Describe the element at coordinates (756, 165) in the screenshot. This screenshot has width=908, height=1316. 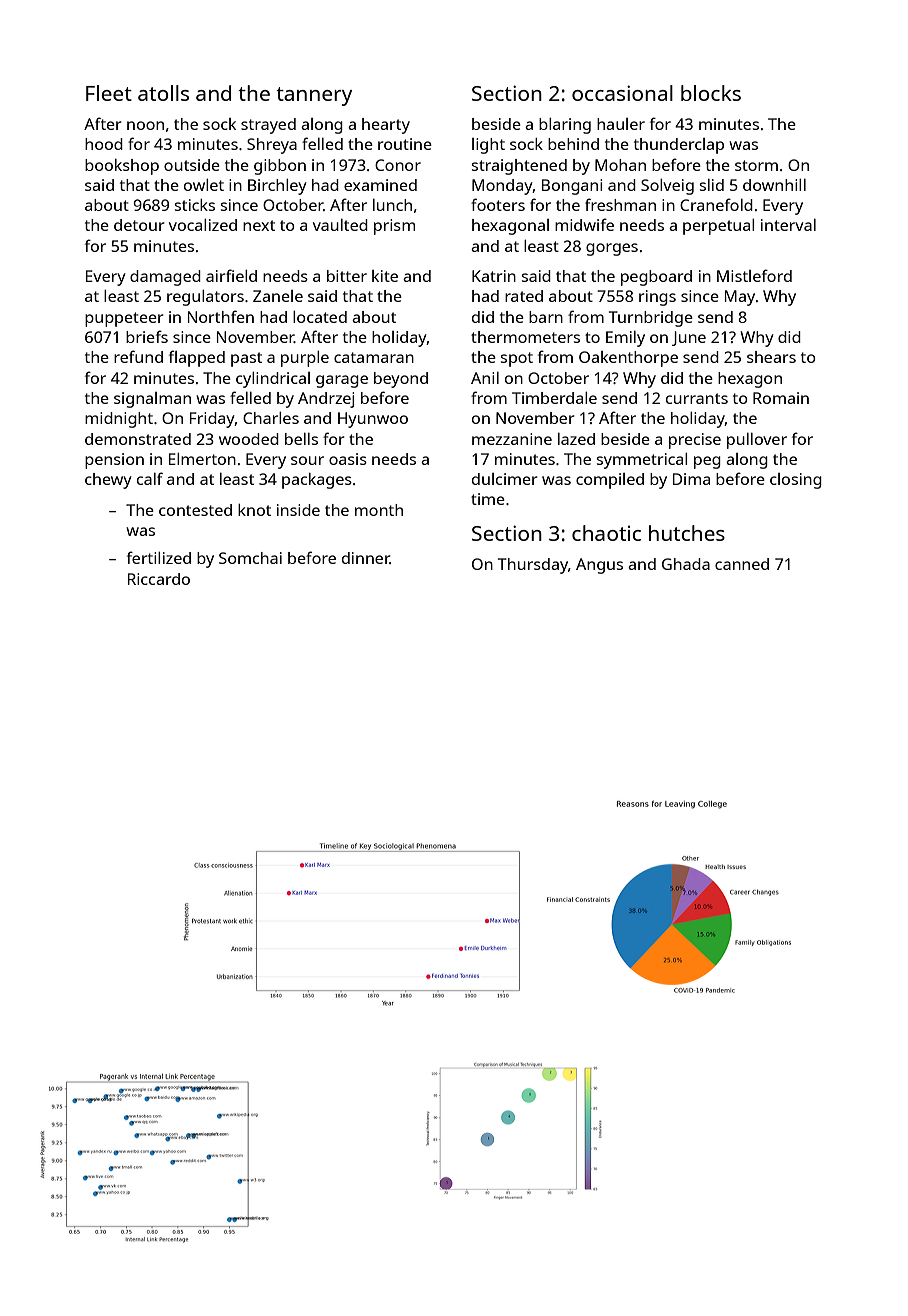
I see `storm` at that location.
